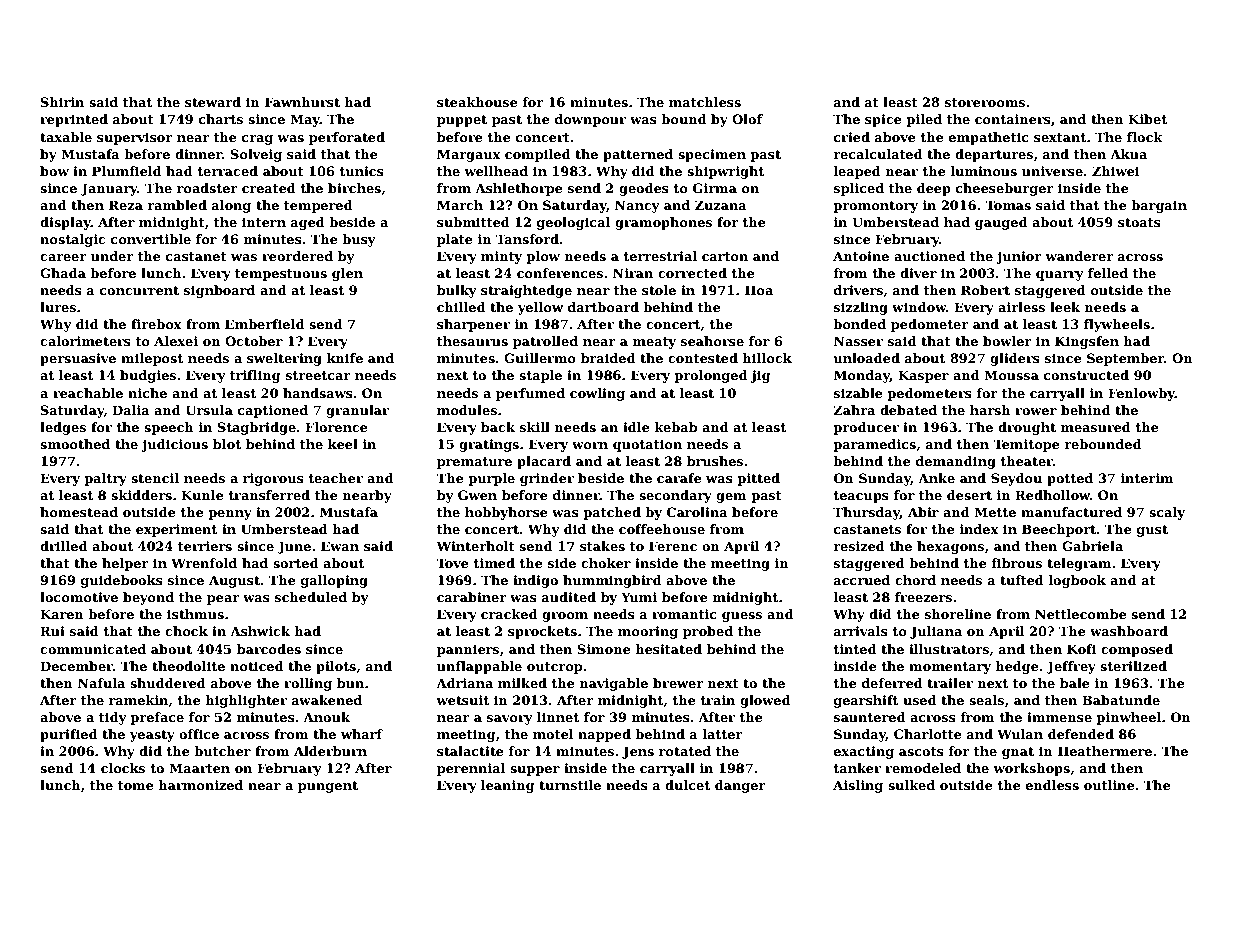 The image size is (1233, 952). What do you see at coordinates (1017, 667) in the screenshot?
I see `hedge` at bounding box center [1017, 667].
